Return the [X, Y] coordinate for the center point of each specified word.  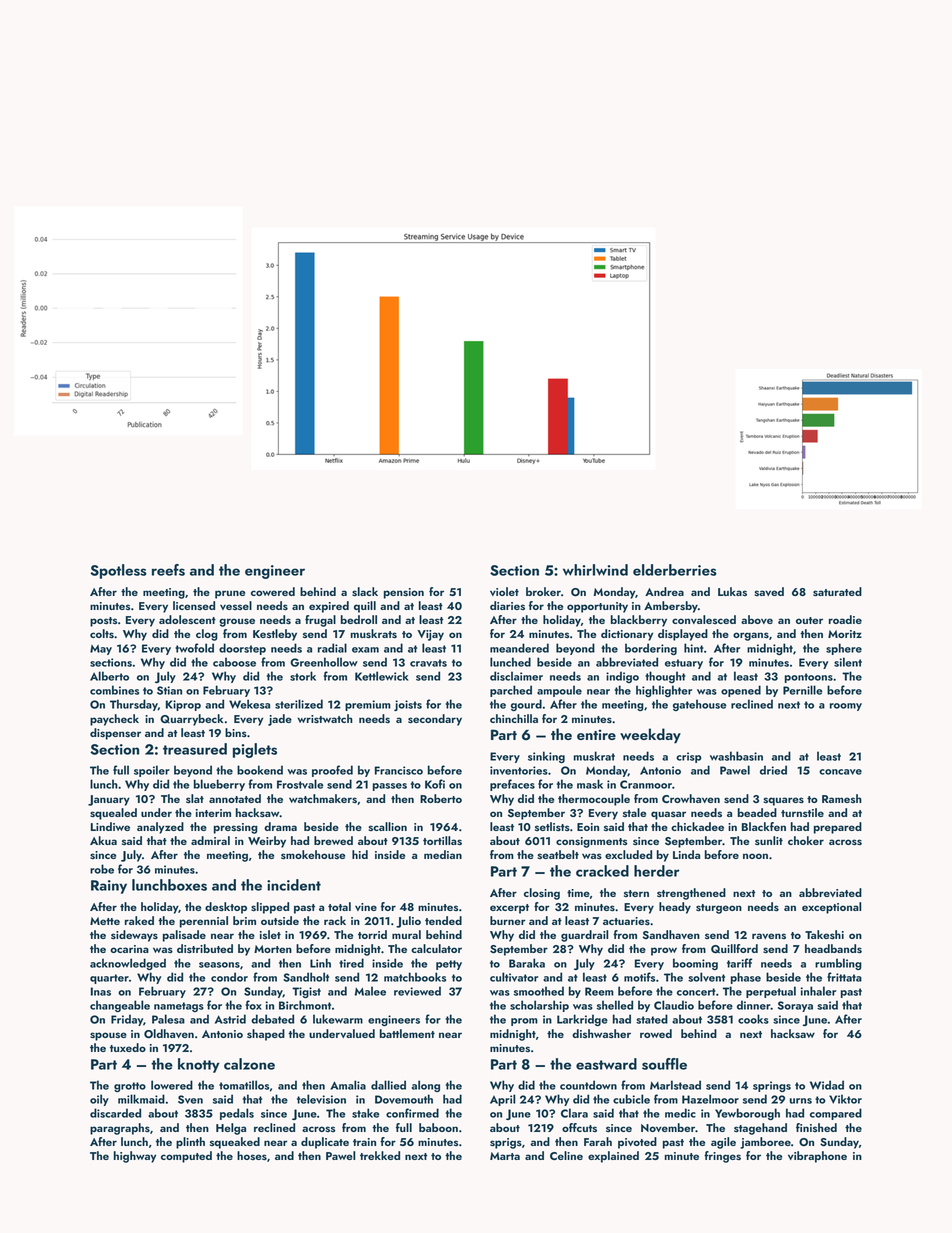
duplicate [325, 1143]
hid [360, 854]
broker [543, 591]
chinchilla [514, 718]
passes [390, 787]
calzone [249, 1064]
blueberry [219, 785]
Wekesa [249, 704]
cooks [753, 1019]
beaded [757, 812]
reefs [168, 570]
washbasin [736, 756]
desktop [226, 908]
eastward [606, 1064]
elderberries [675, 570]
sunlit [769, 841]
